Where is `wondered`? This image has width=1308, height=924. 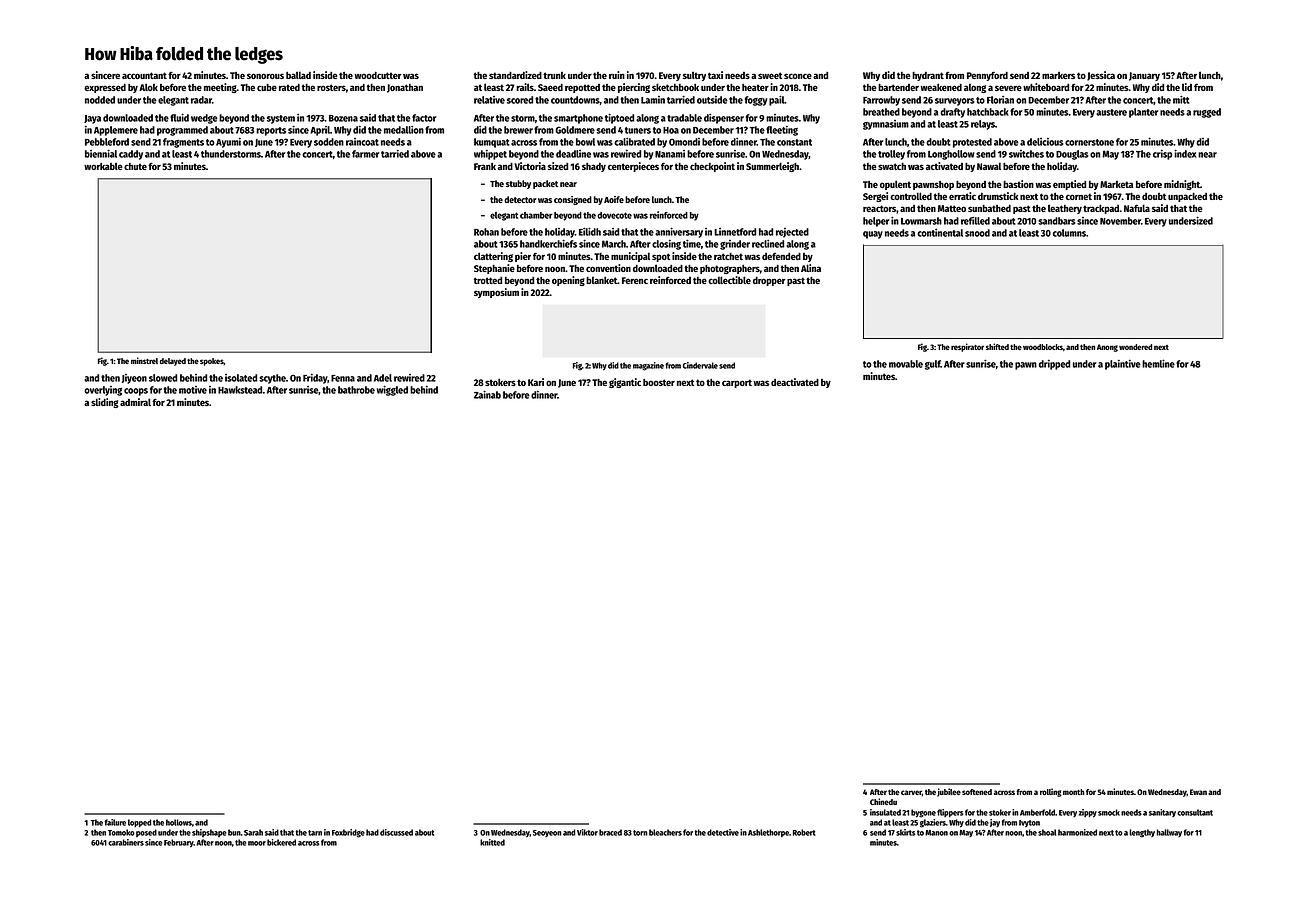
wondered is located at coordinates (1135, 347).
